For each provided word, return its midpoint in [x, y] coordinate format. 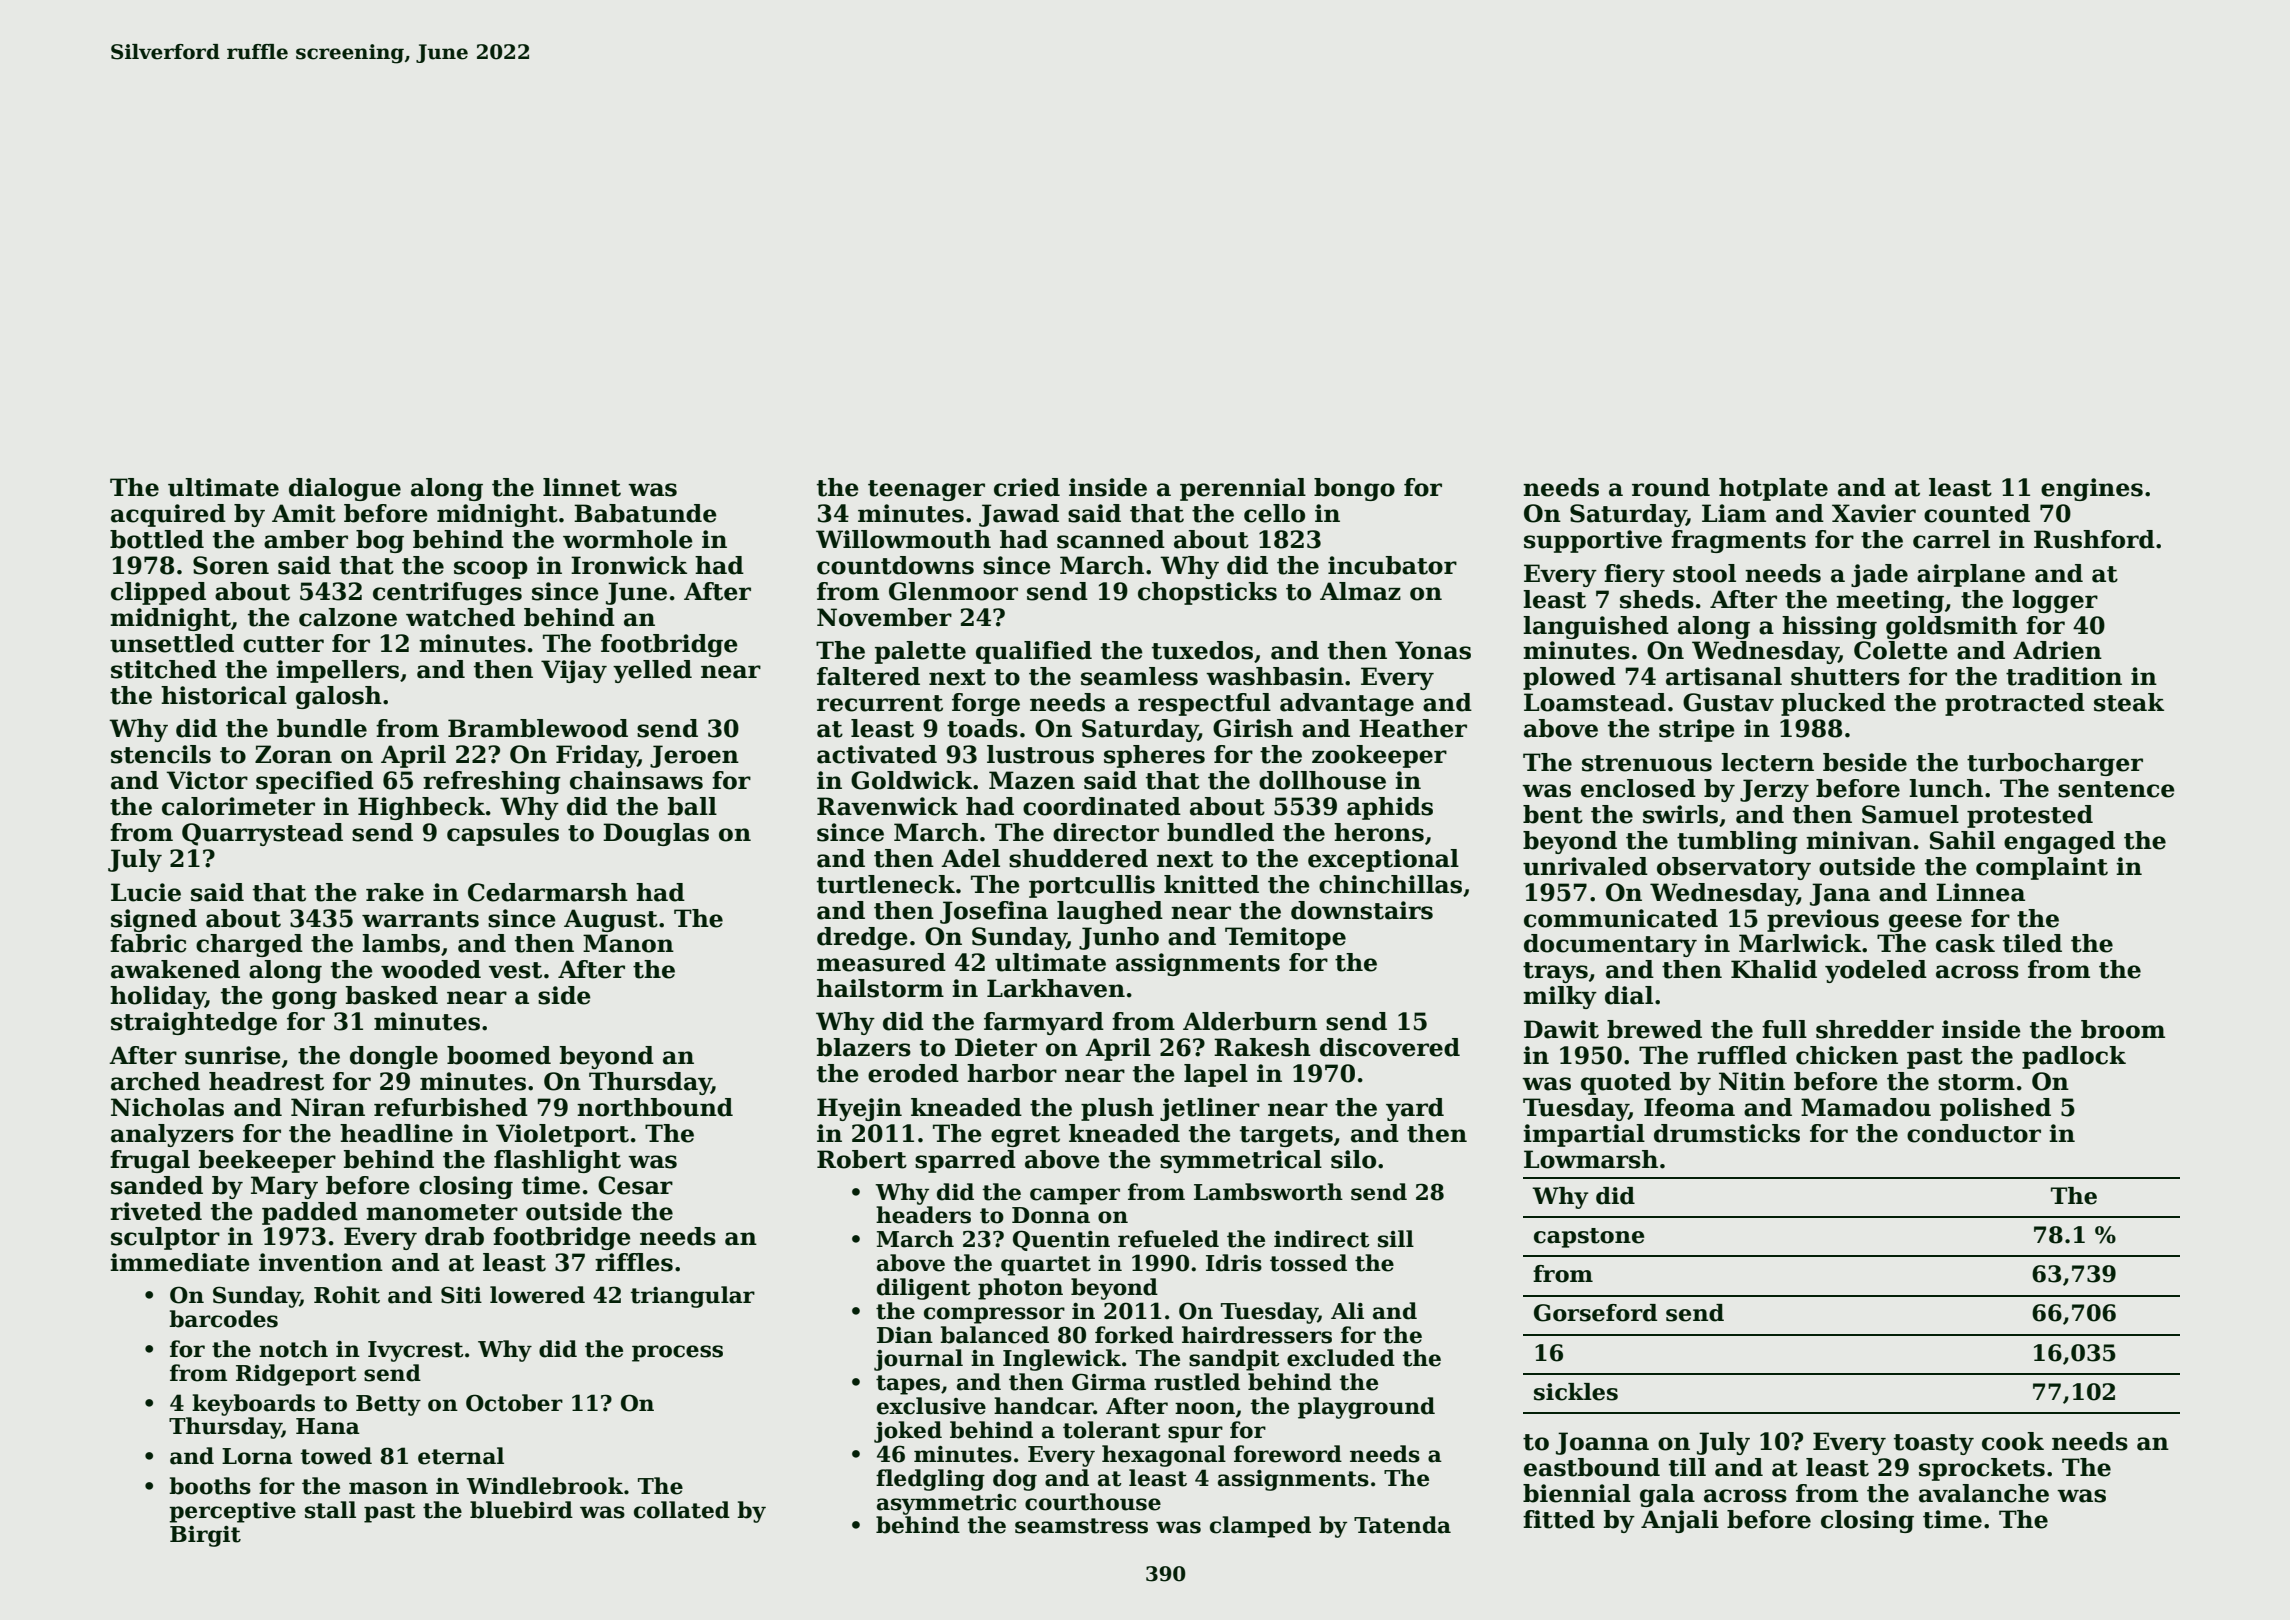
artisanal [1724, 676]
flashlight [557, 1161]
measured [881, 962]
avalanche [1984, 1493]
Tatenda [1402, 1525]
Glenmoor [953, 591]
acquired [168, 515]
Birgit [205, 1536]
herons [1379, 832]
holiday [158, 997]
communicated [1621, 918]
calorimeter [238, 806]
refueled [1168, 1239]
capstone [1589, 1238]
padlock [2074, 1057]
